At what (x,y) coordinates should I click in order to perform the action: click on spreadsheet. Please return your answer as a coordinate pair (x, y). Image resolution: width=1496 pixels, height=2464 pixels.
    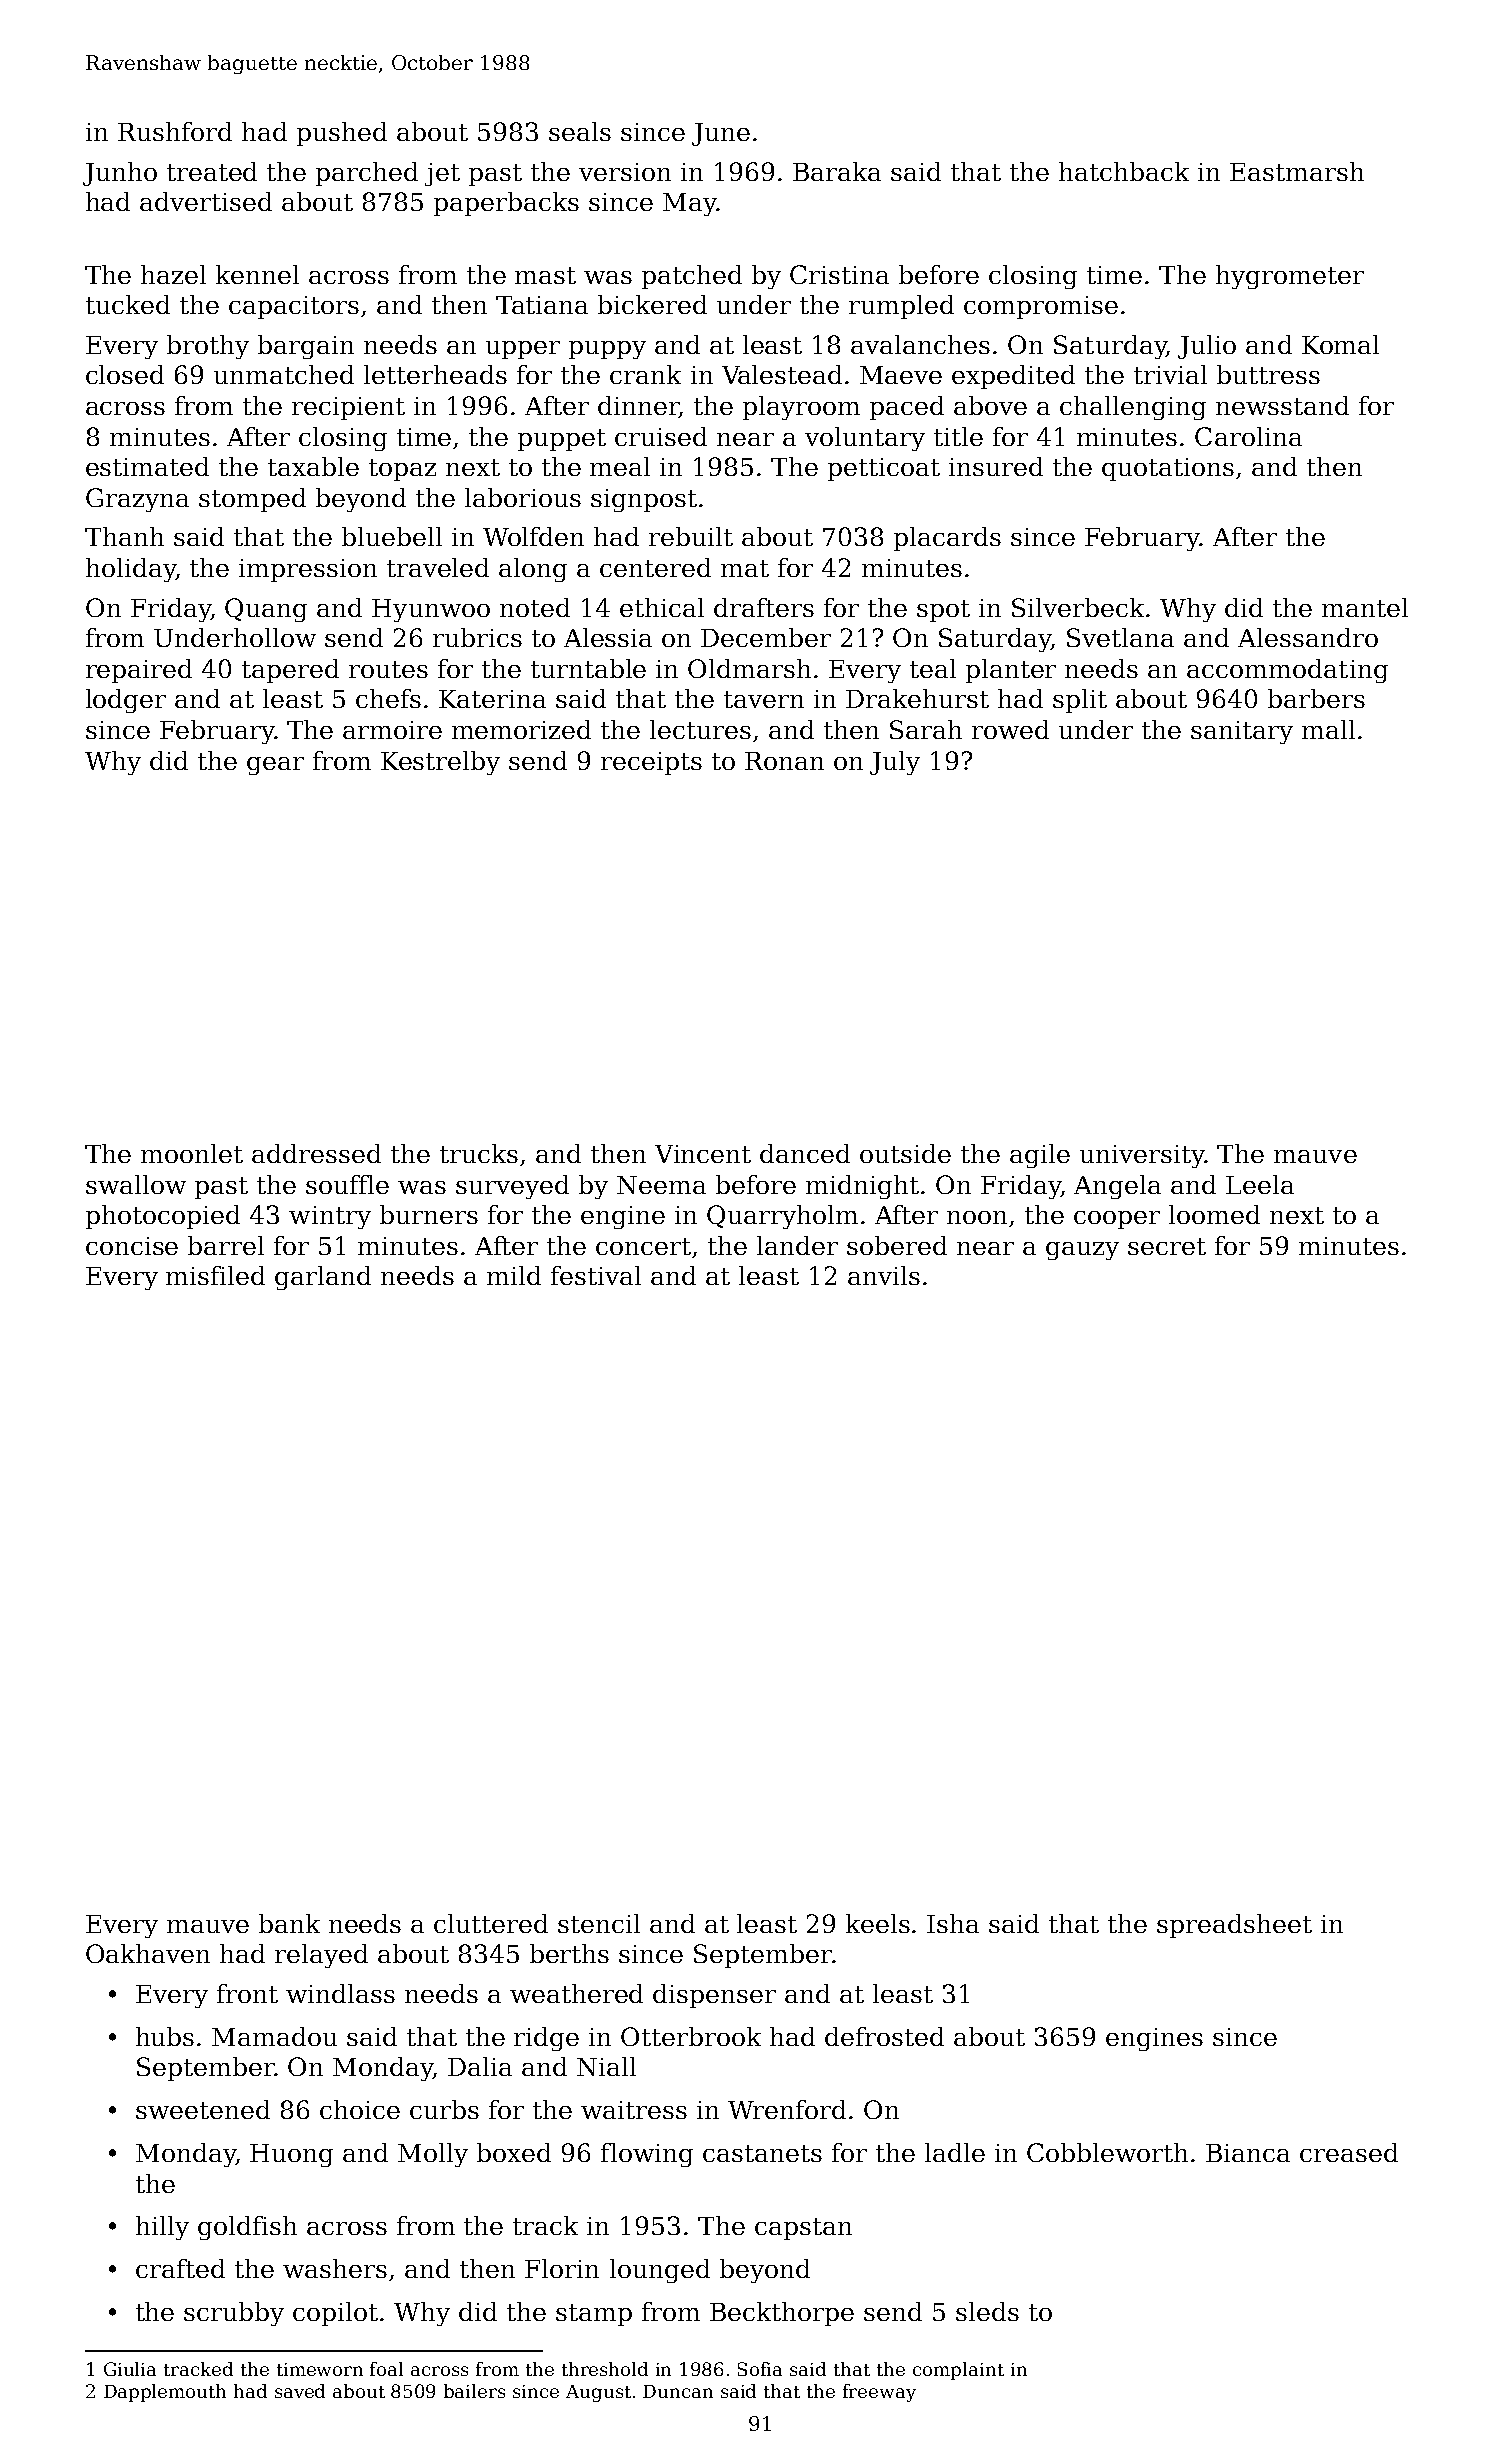
    Looking at the image, I should click on (1234, 1926).
